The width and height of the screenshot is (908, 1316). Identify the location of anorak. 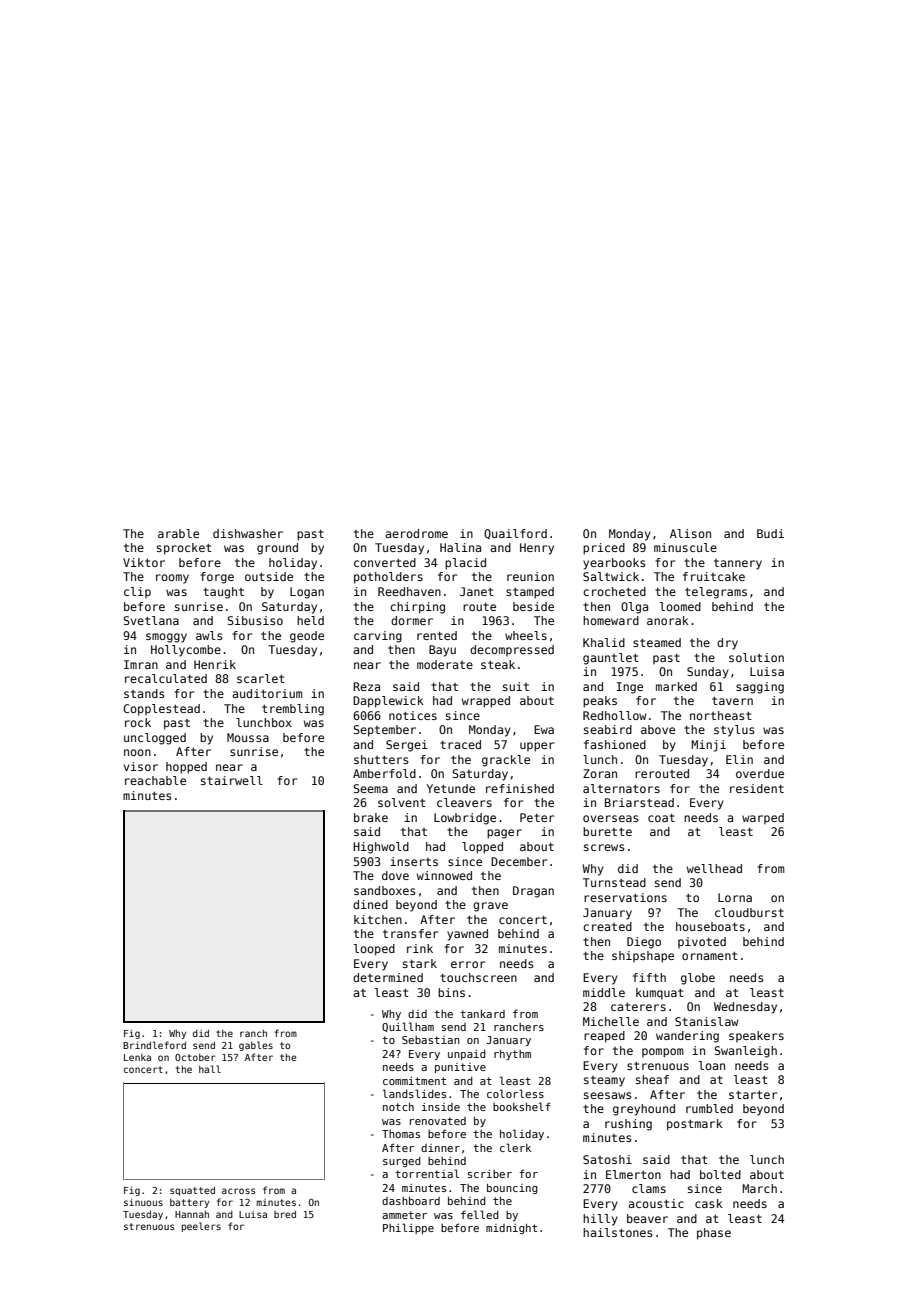
(668, 620).
